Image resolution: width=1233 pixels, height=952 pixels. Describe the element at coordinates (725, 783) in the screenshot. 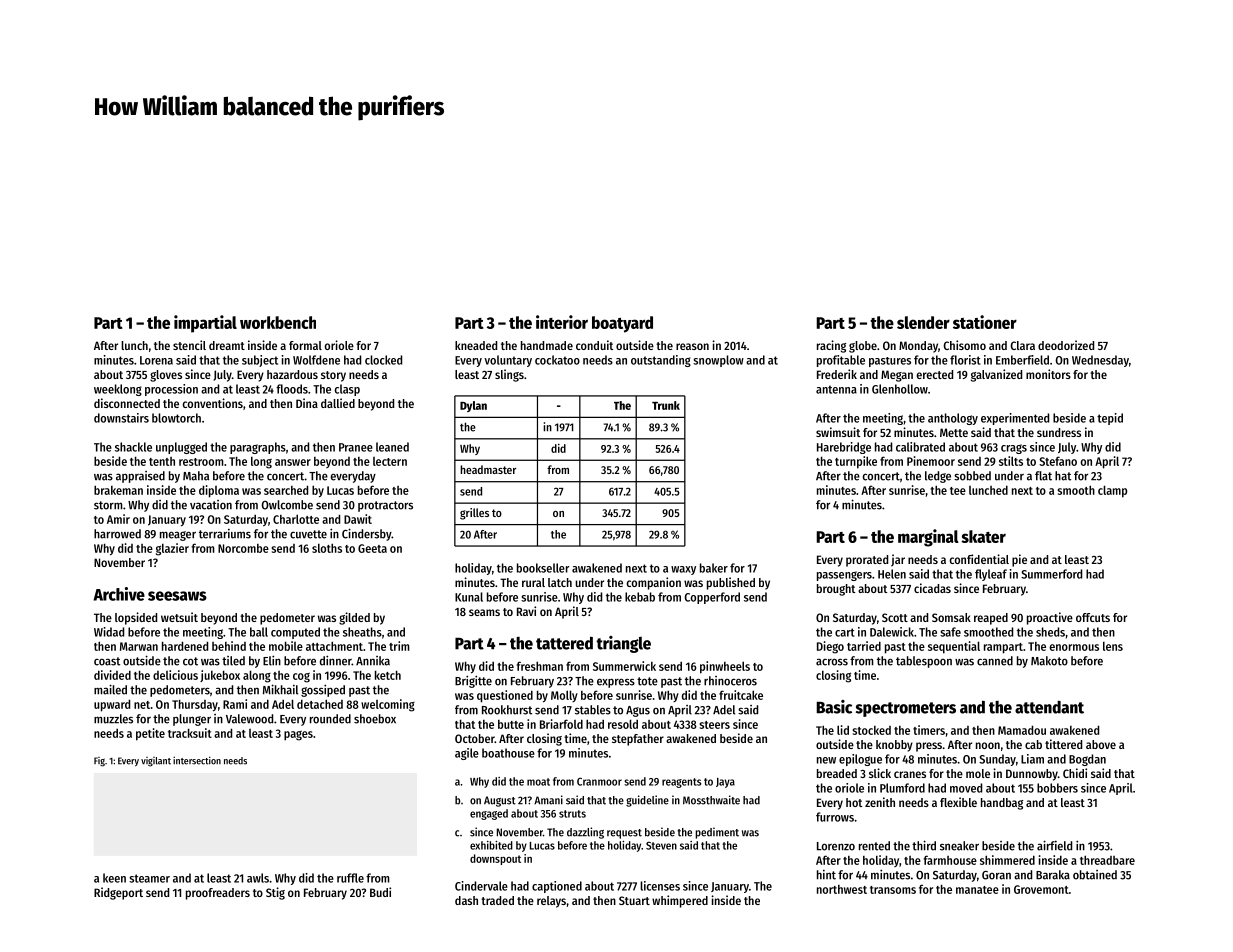

I see `Jaya` at that location.
